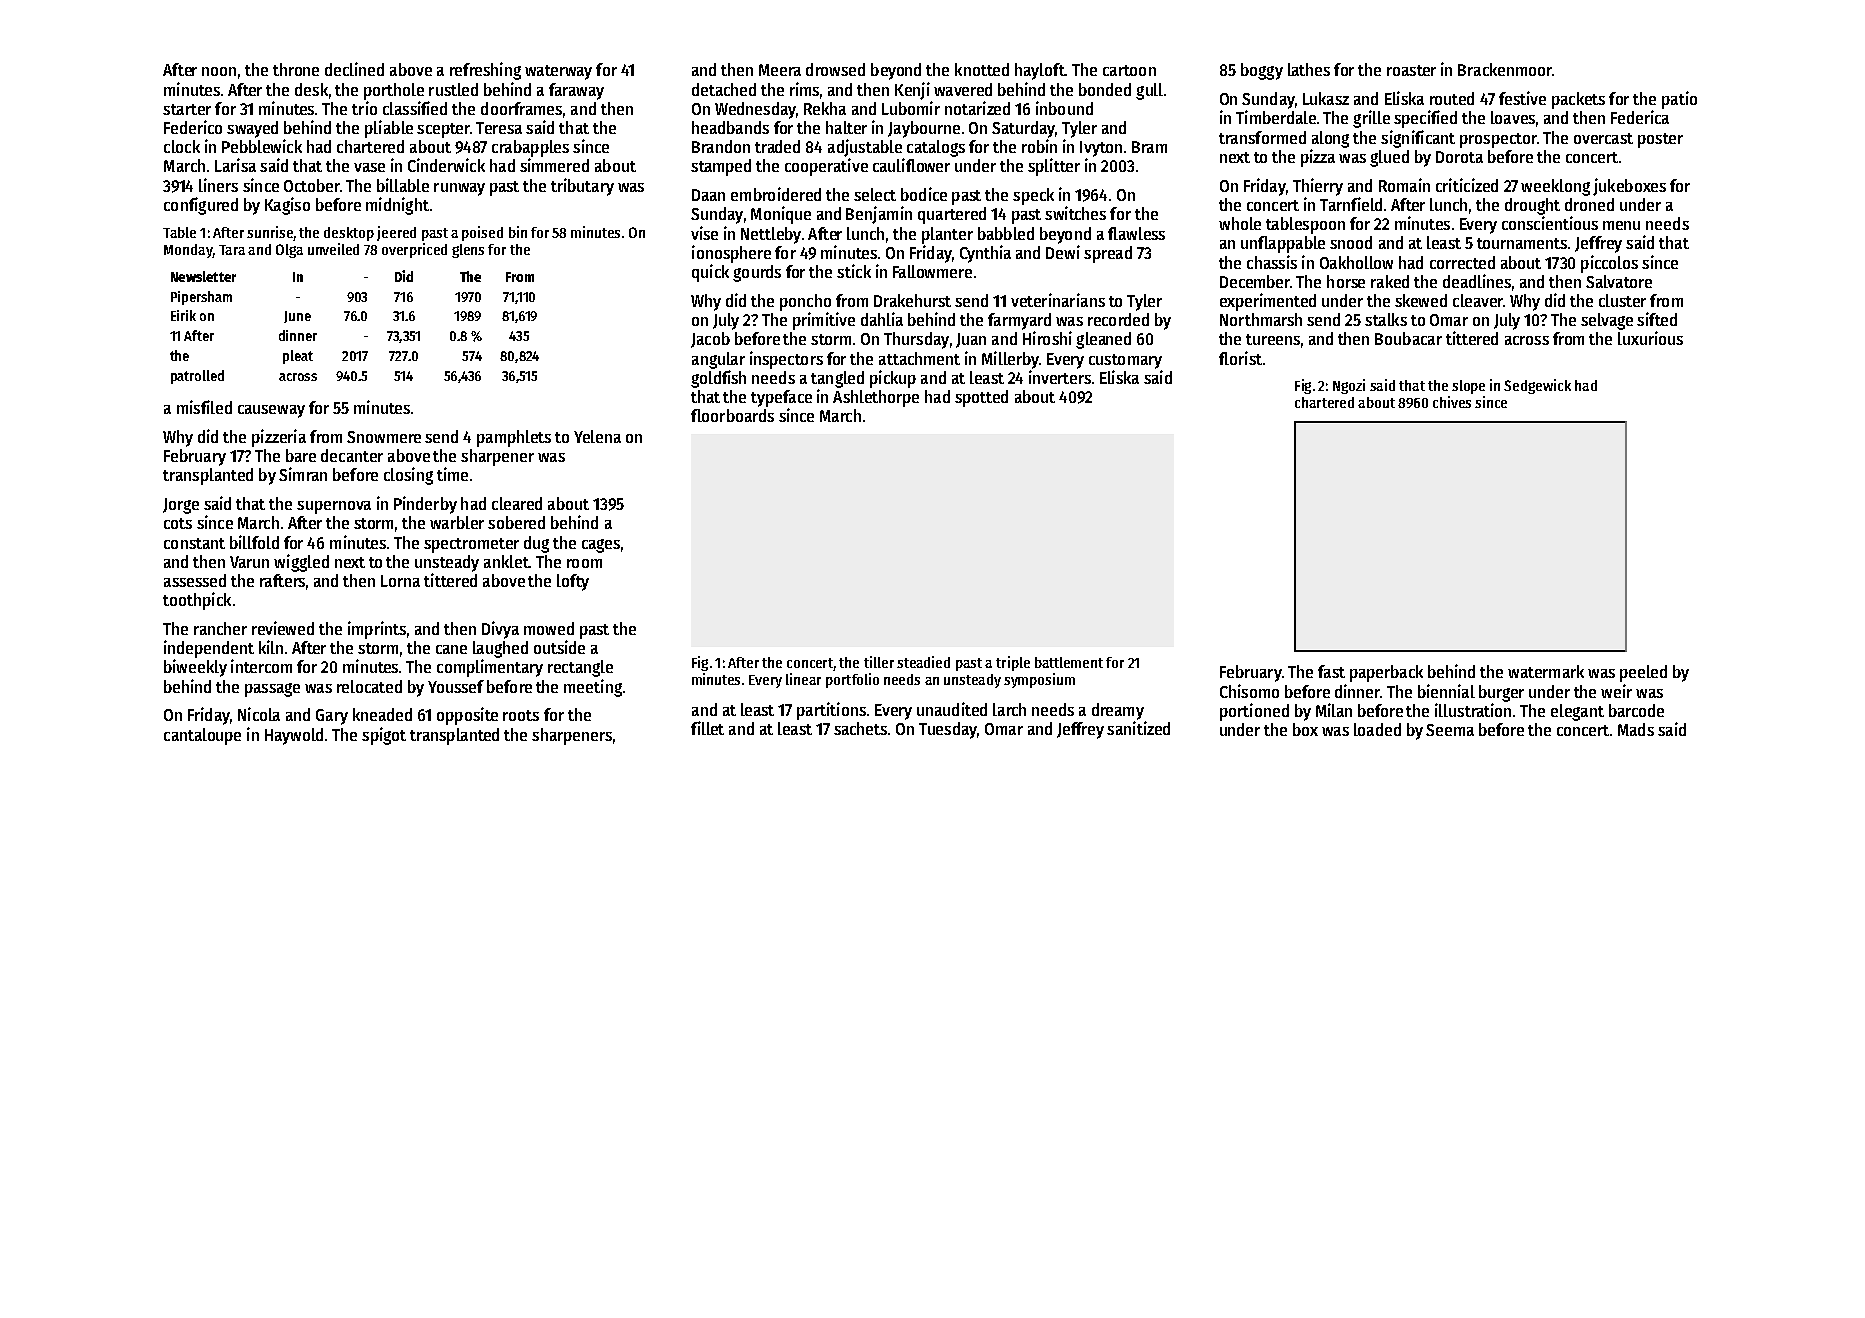 The image size is (1865, 1318). What do you see at coordinates (977, 108) in the image?
I see `notarized` at bounding box center [977, 108].
